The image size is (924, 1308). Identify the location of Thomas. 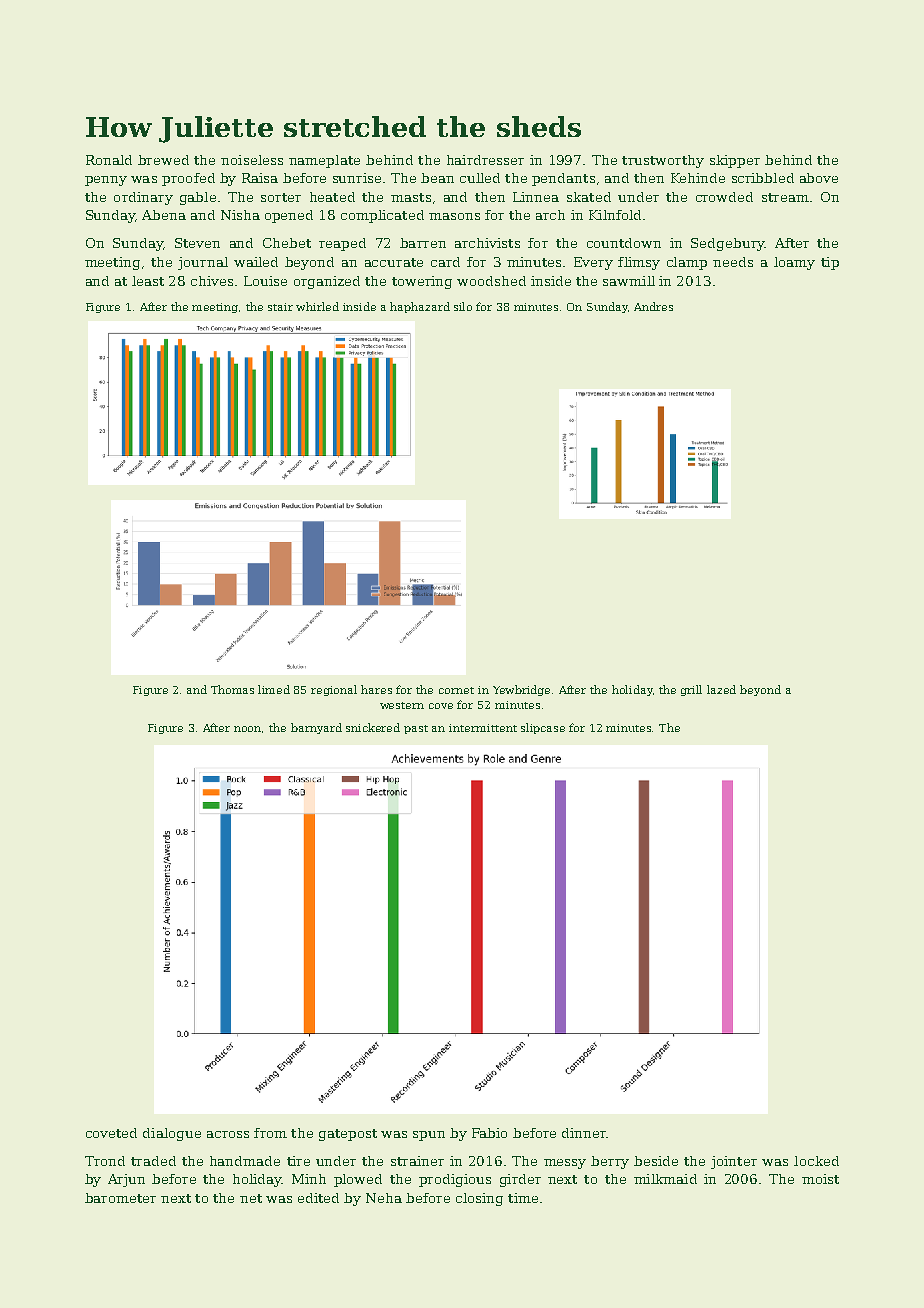
(232, 689).
